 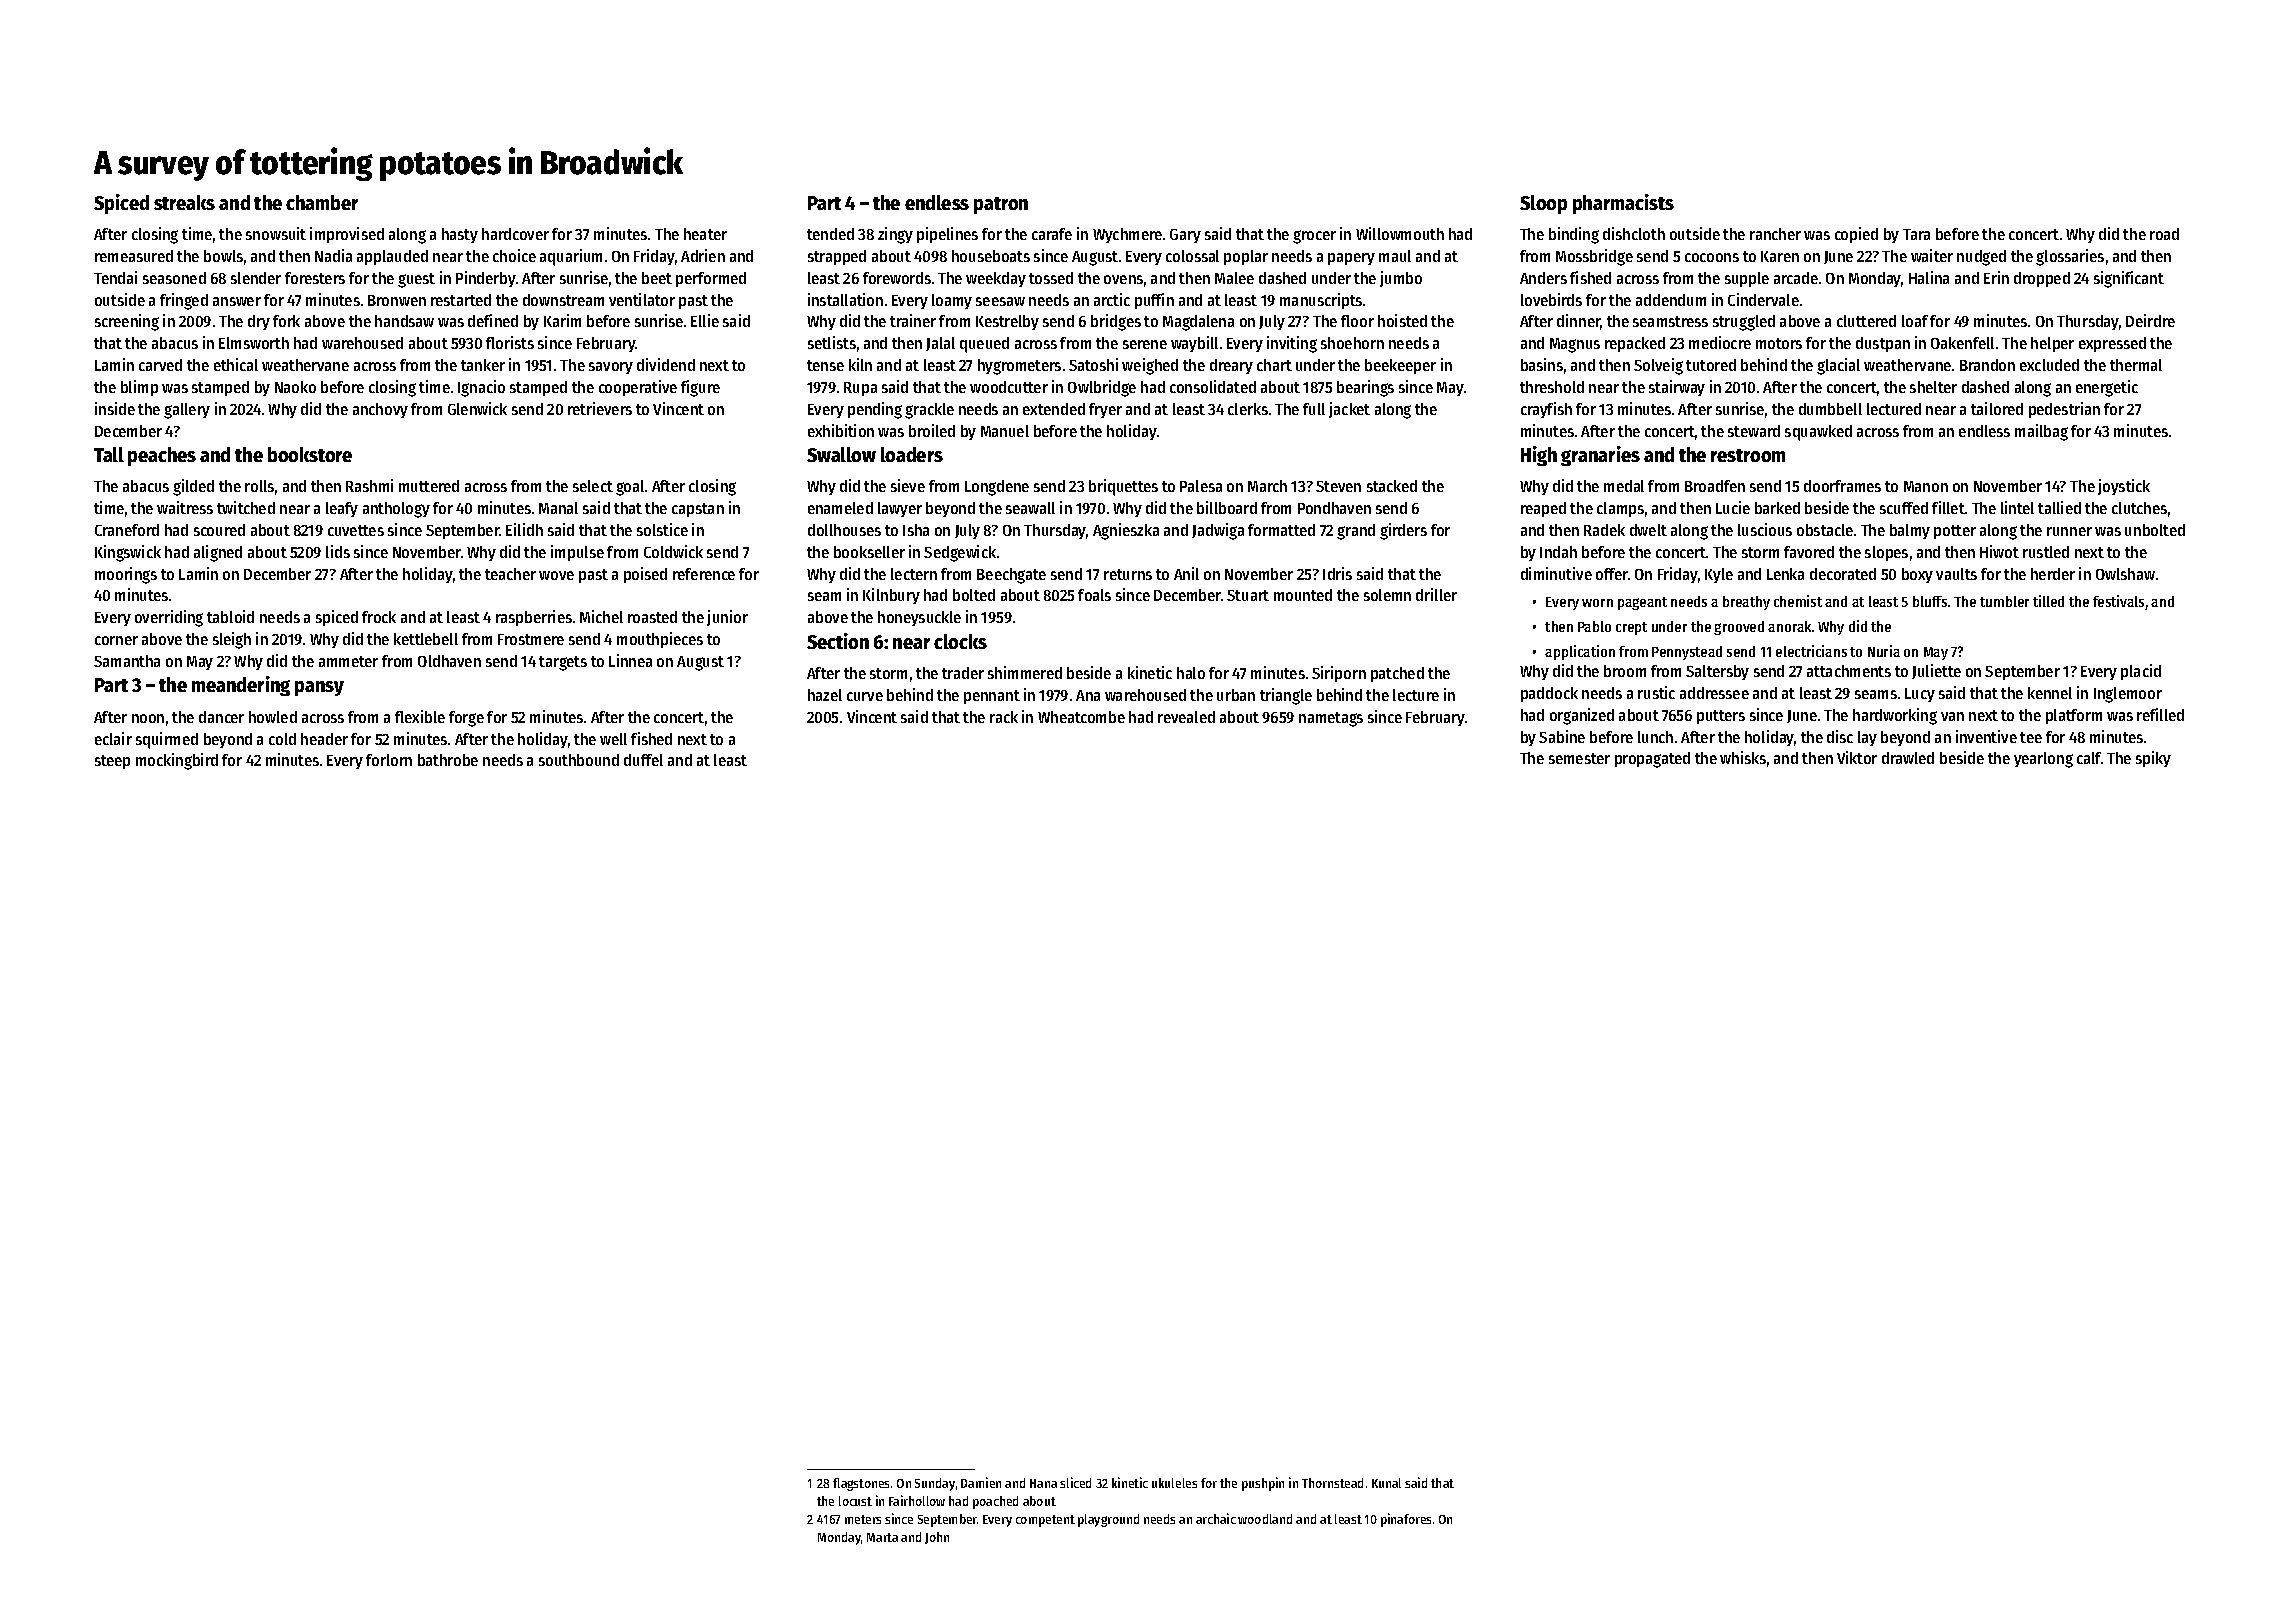 What do you see at coordinates (1406, 1520) in the screenshot?
I see `pinafores` at bounding box center [1406, 1520].
